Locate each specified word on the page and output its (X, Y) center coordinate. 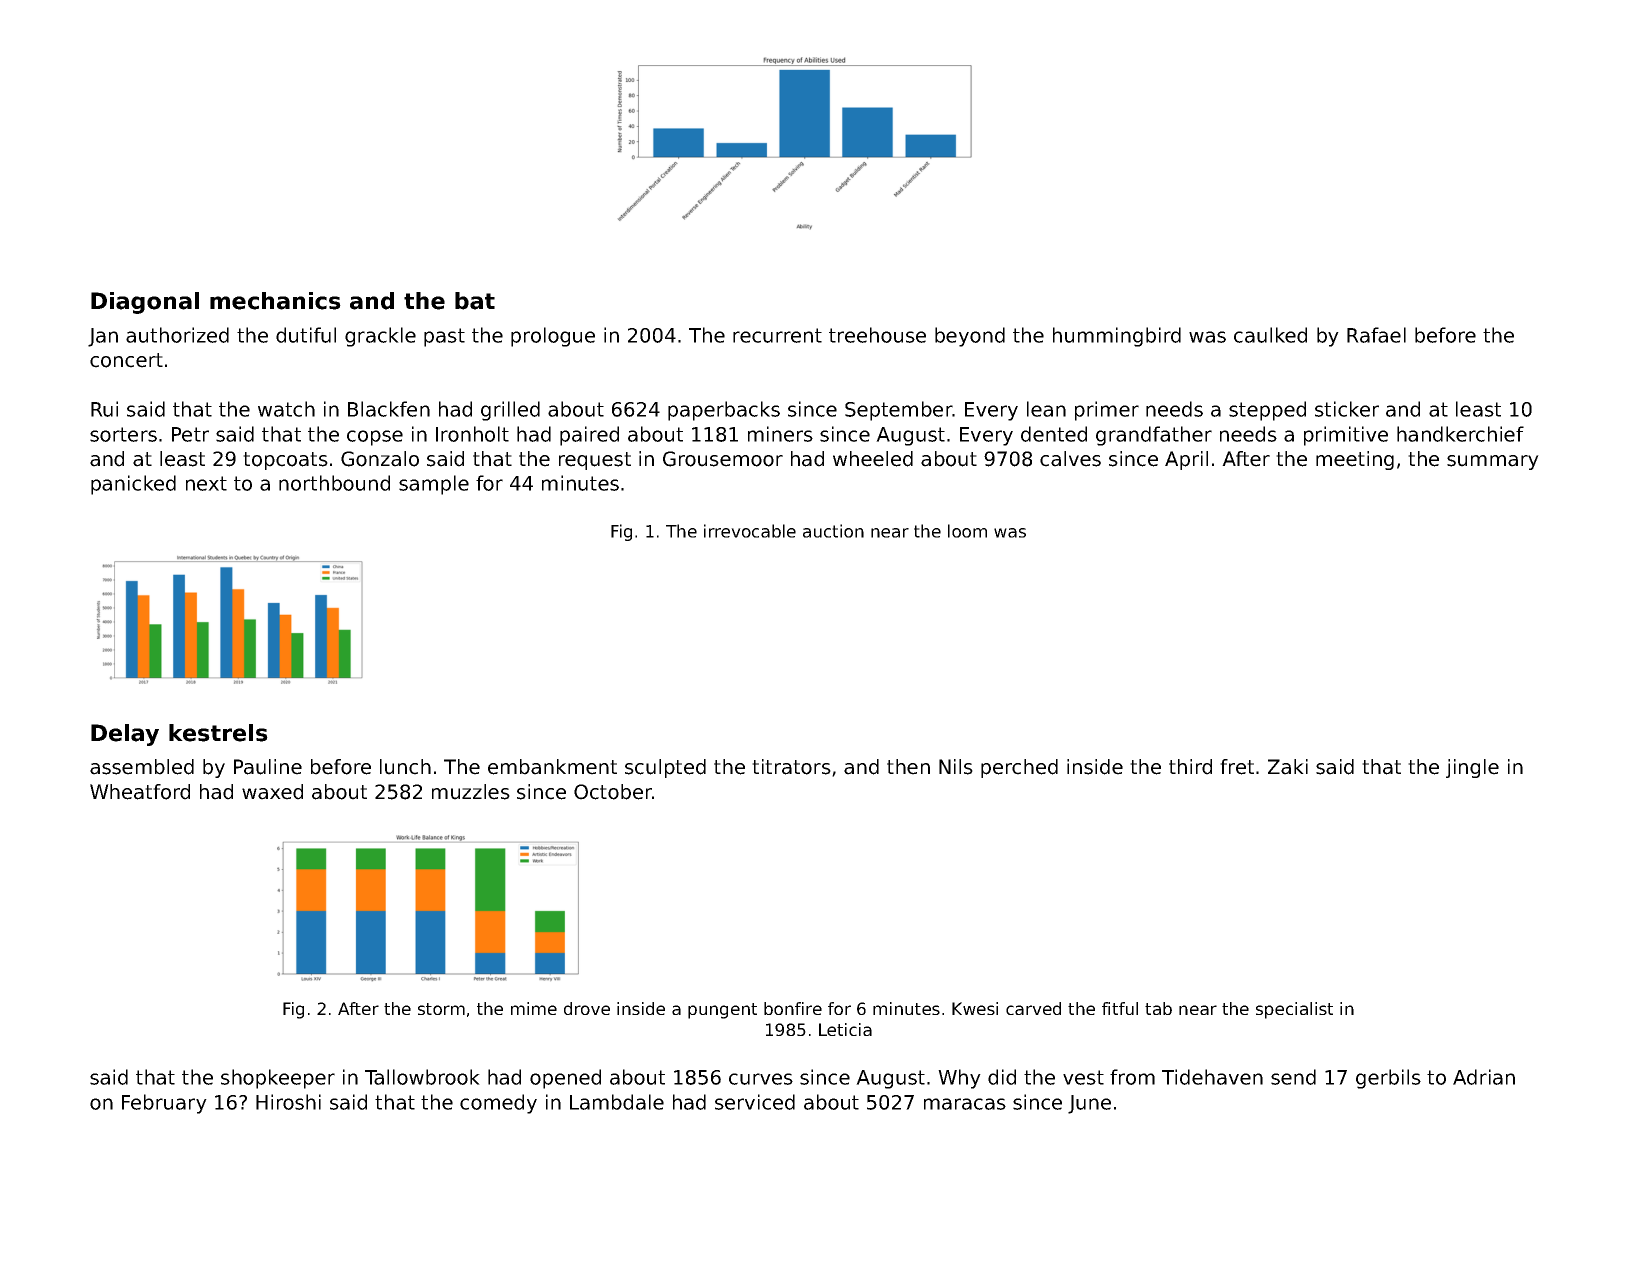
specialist (1294, 1010)
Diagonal (145, 303)
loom (967, 531)
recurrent (777, 335)
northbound (334, 483)
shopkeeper (278, 1079)
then (908, 767)
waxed (272, 792)
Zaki (1288, 767)
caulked (1270, 335)
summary (1493, 462)
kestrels (218, 733)
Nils (956, 767)
